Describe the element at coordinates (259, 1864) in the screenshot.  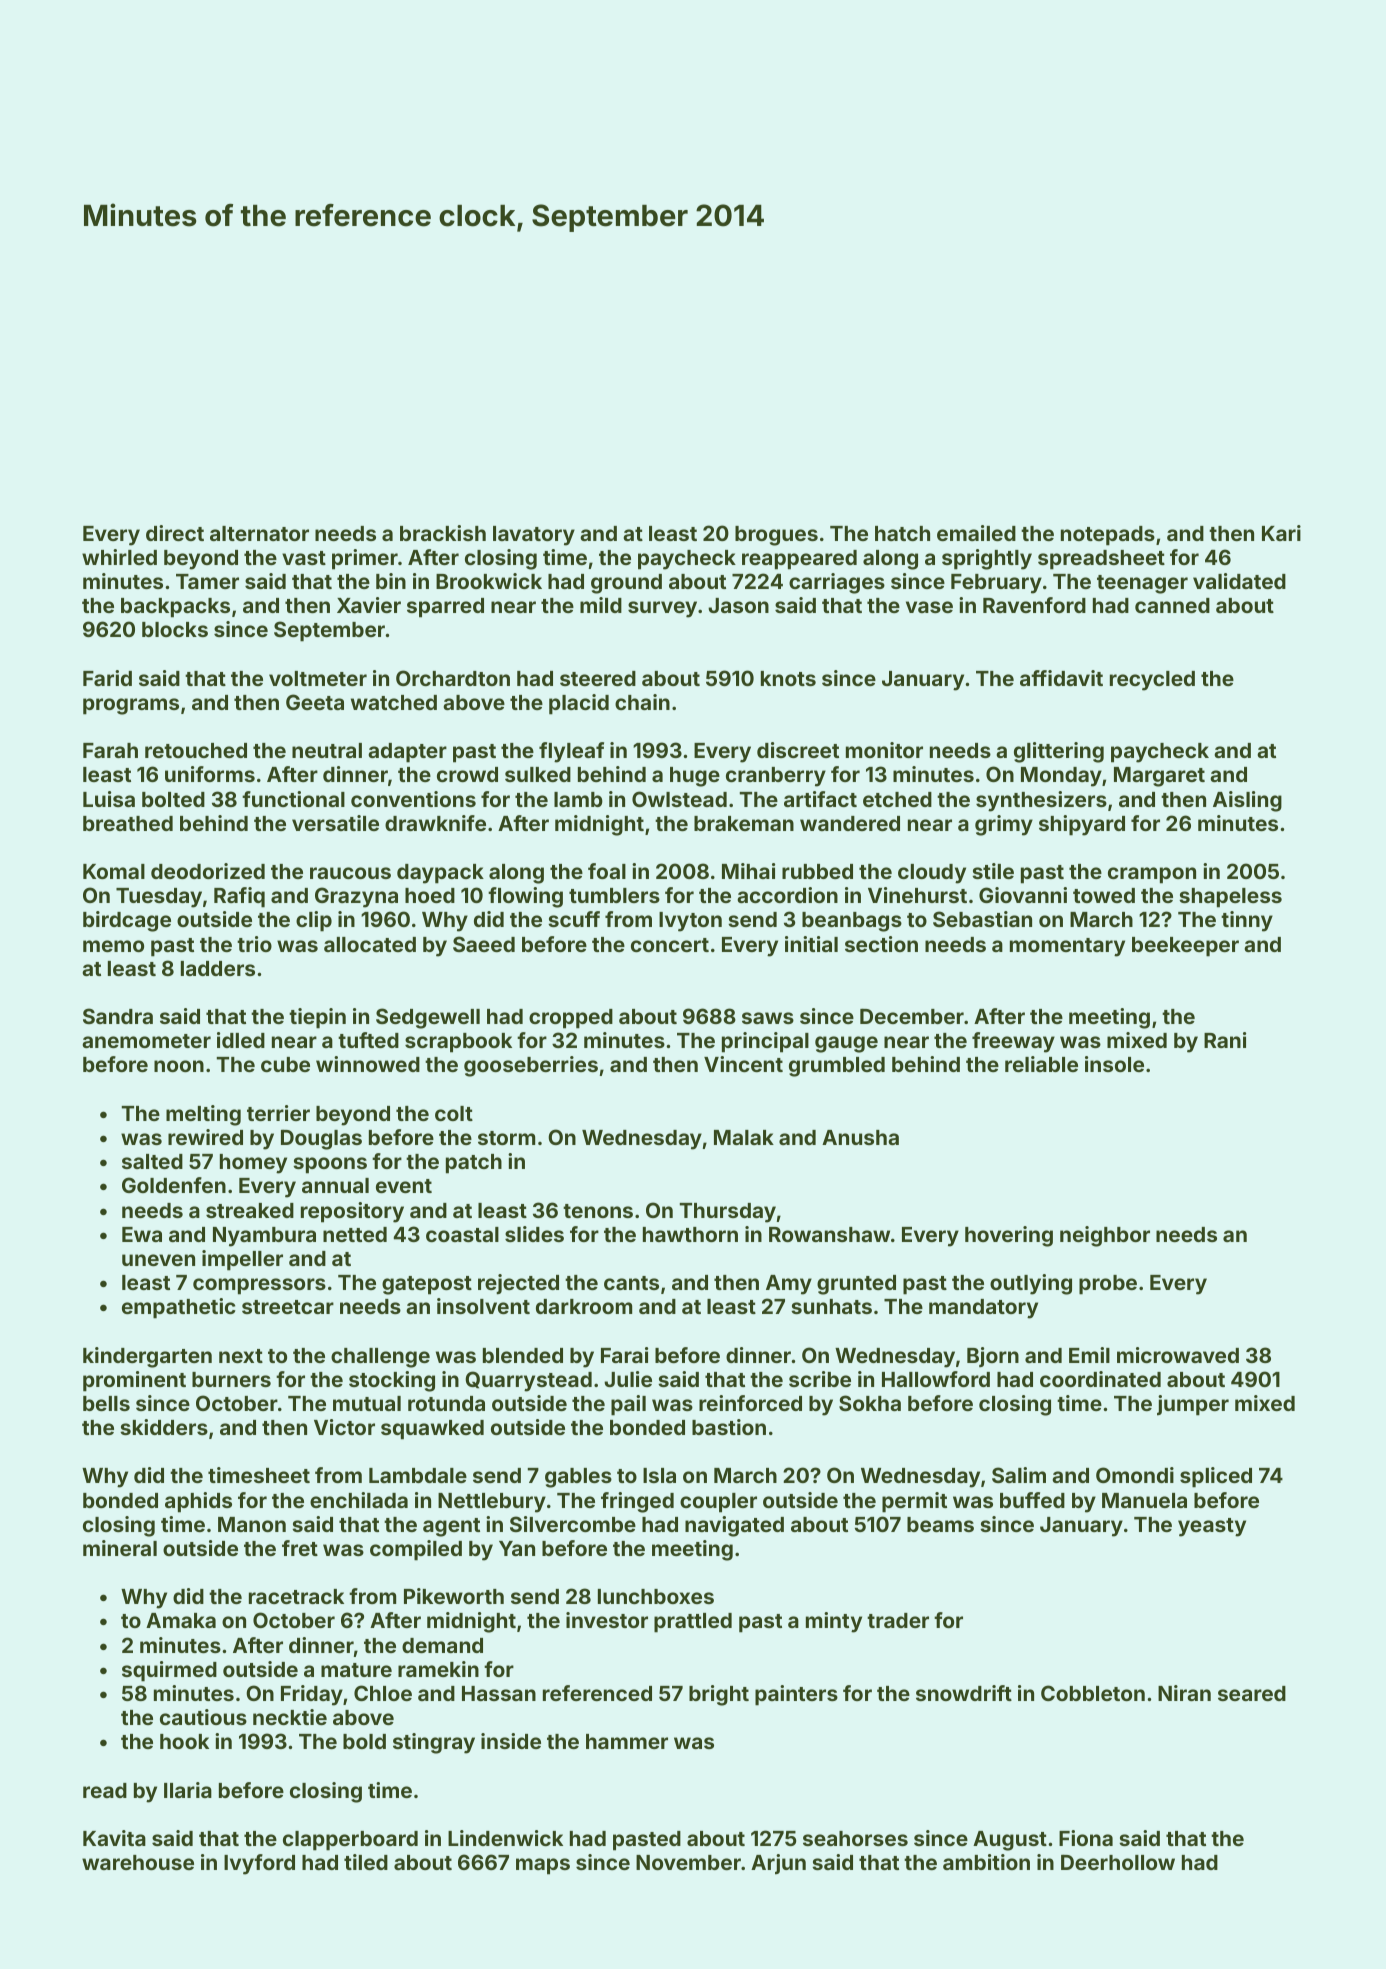
I see `Ivyford` at that location.
